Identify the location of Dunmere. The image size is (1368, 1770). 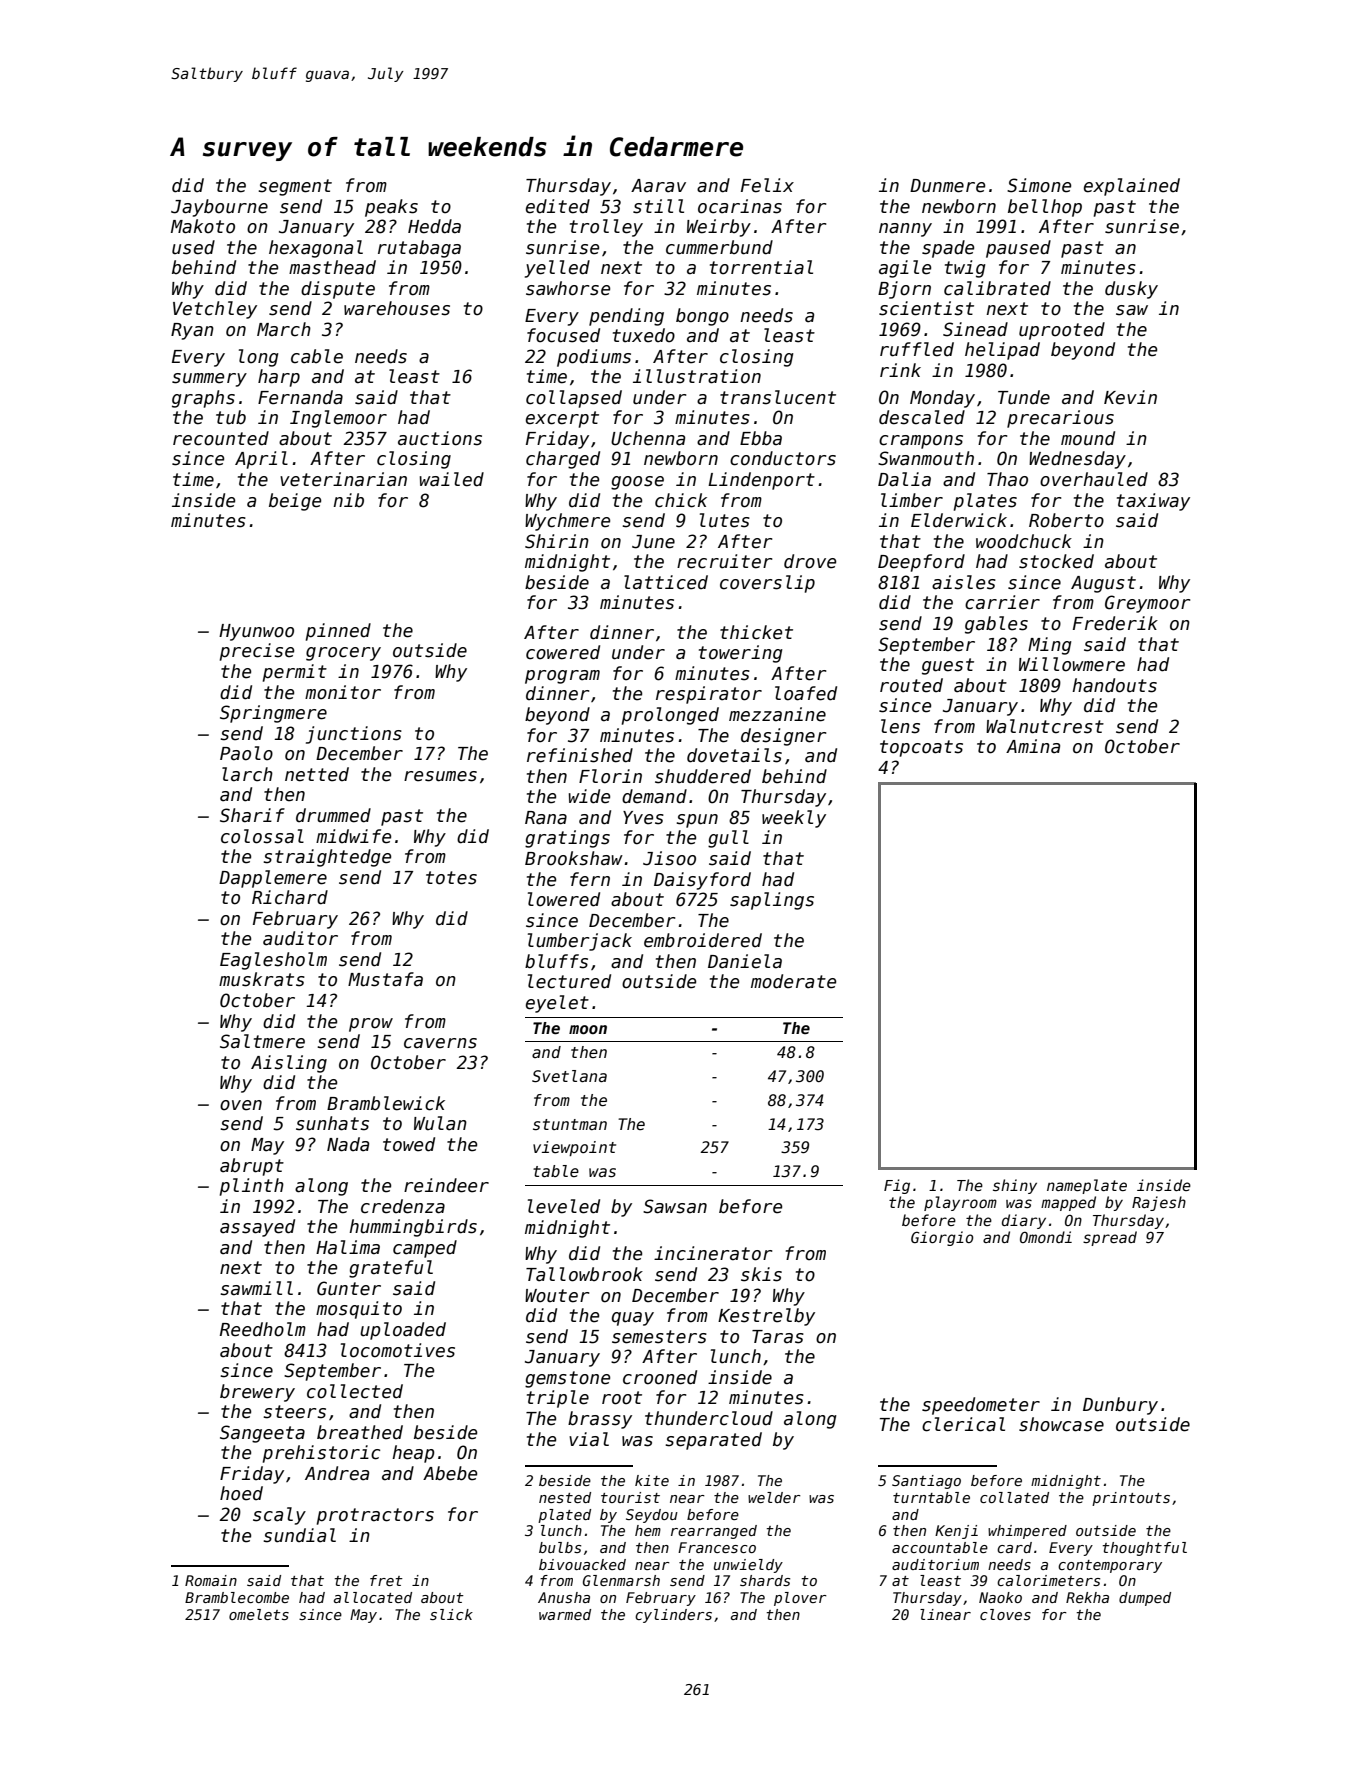
(947, 186).
